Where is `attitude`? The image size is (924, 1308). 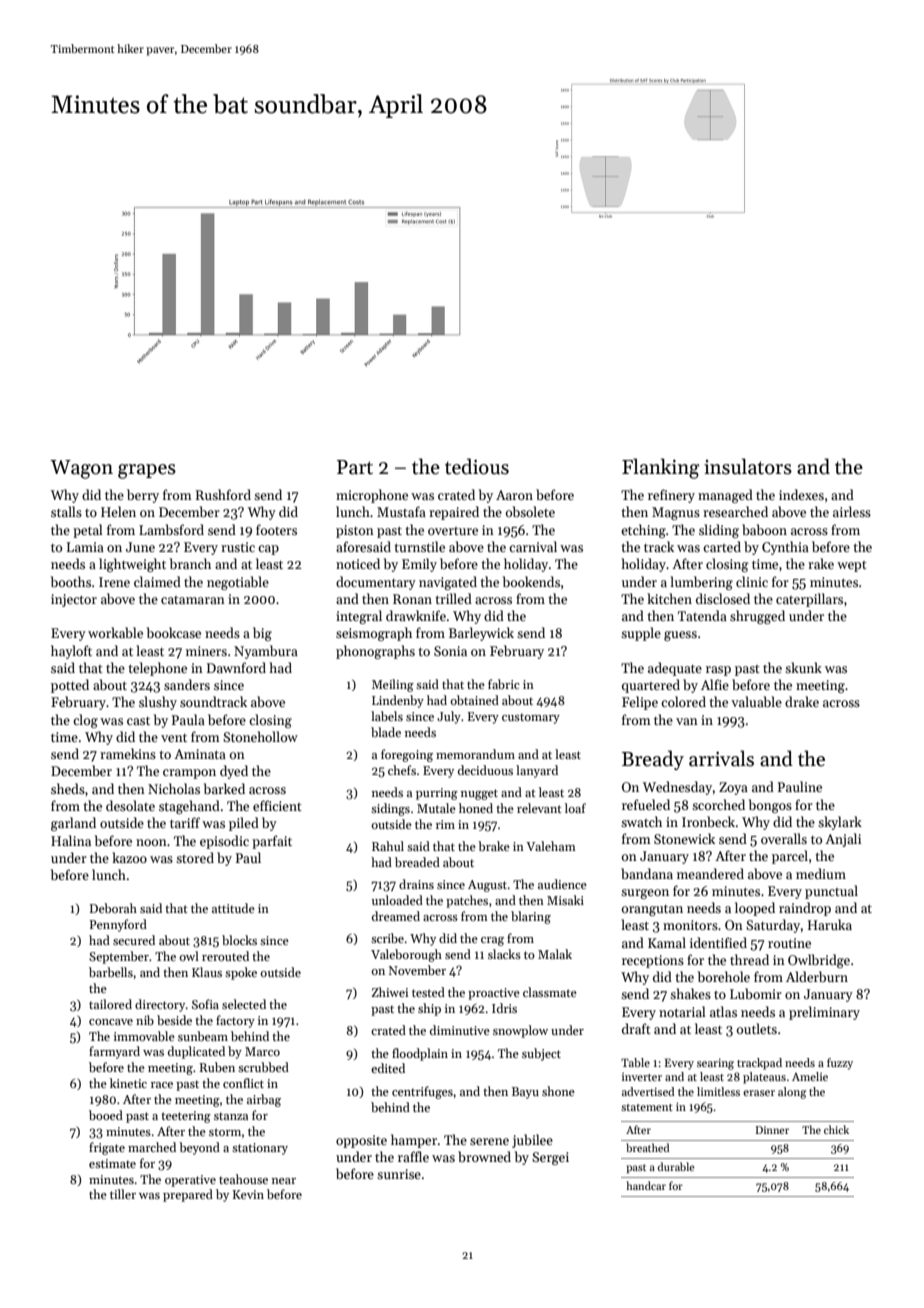
attitude is located at coordinates (233, 908).
